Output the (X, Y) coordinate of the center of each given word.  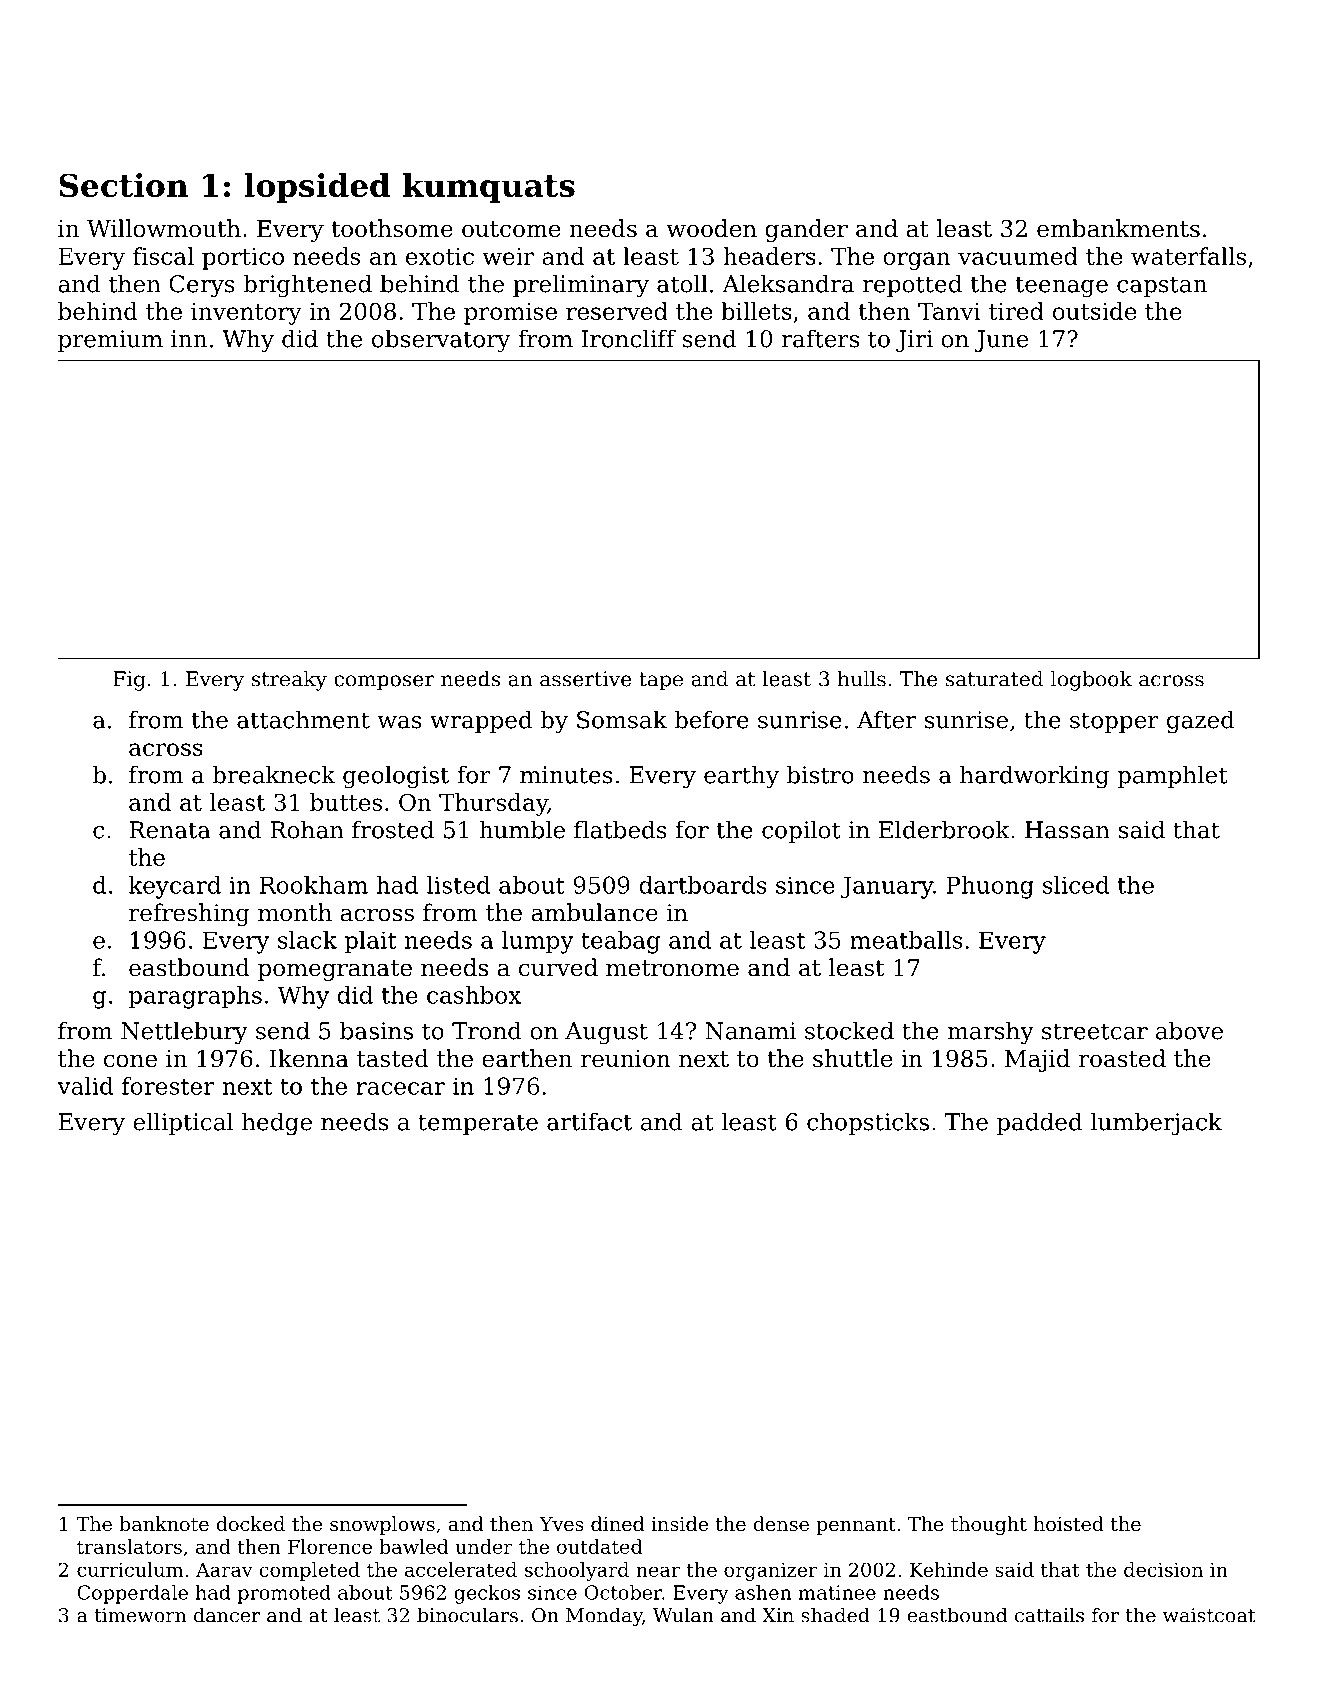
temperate (478, 1124)
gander (806, 230)
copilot (801, 831)
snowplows (382, 1525)
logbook (1091, 681)
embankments (1118, 228)
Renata (170, 830)
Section (123, 185)
